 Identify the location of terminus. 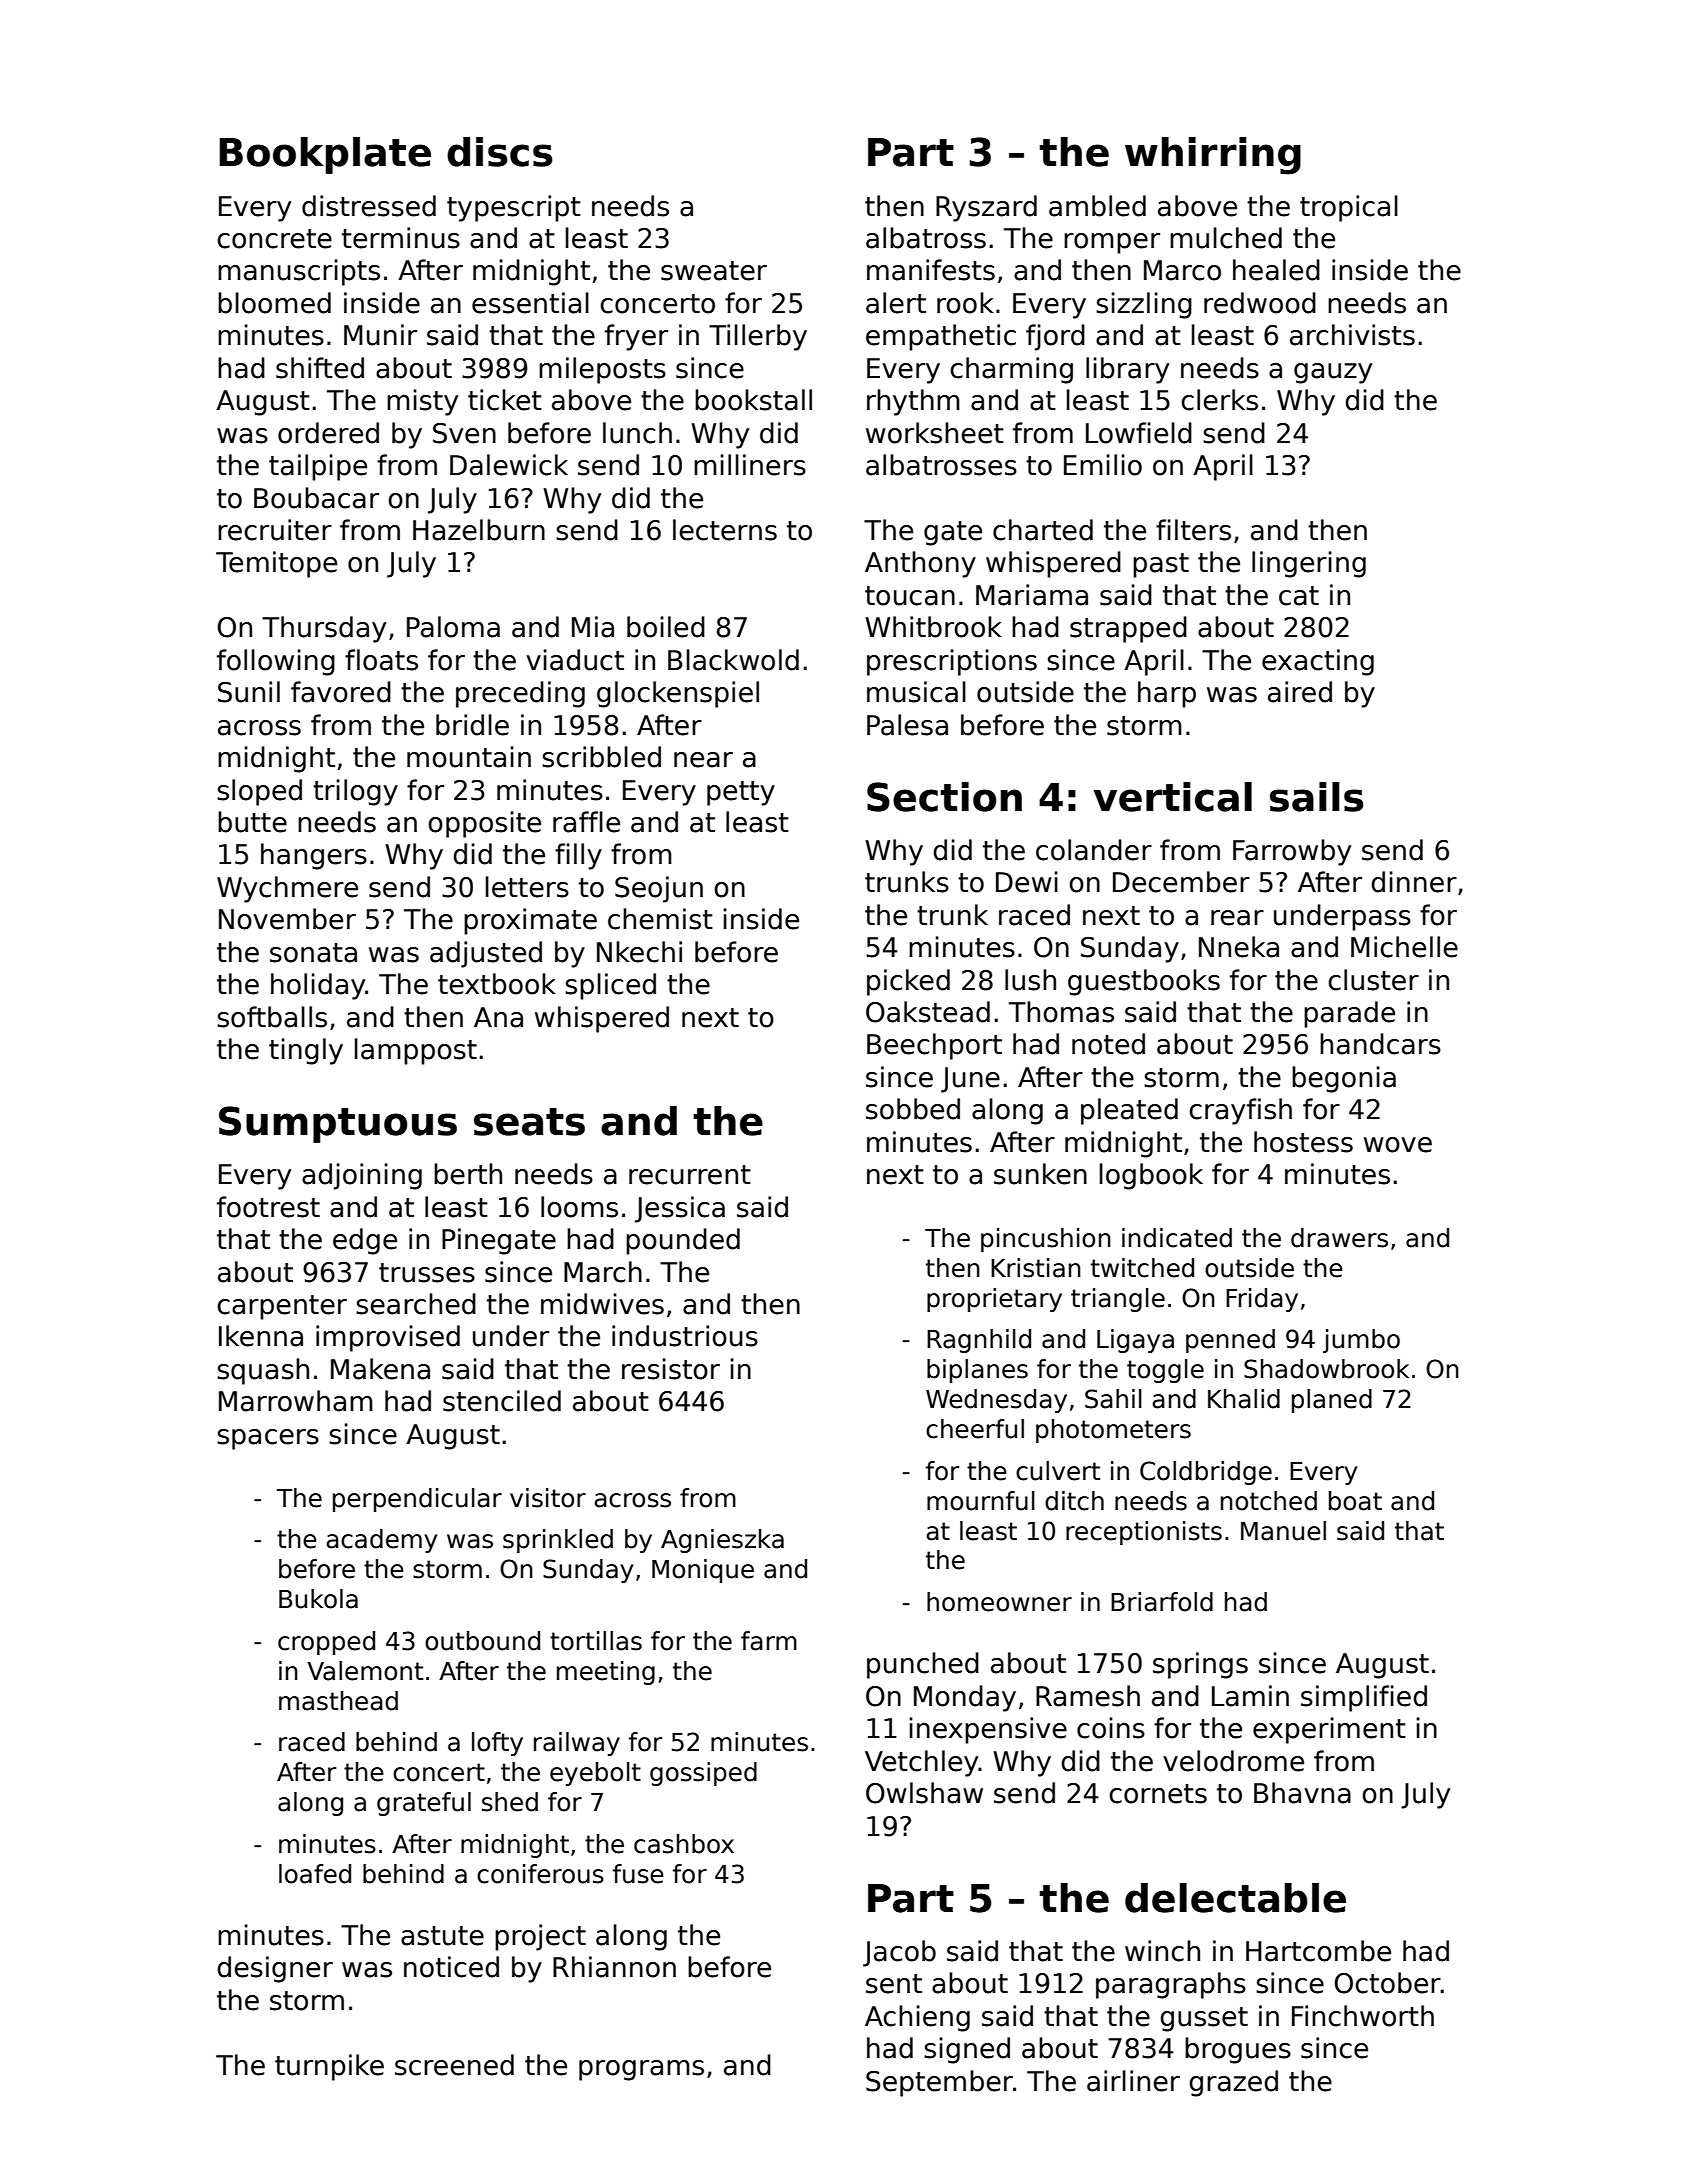
(401, 238).
